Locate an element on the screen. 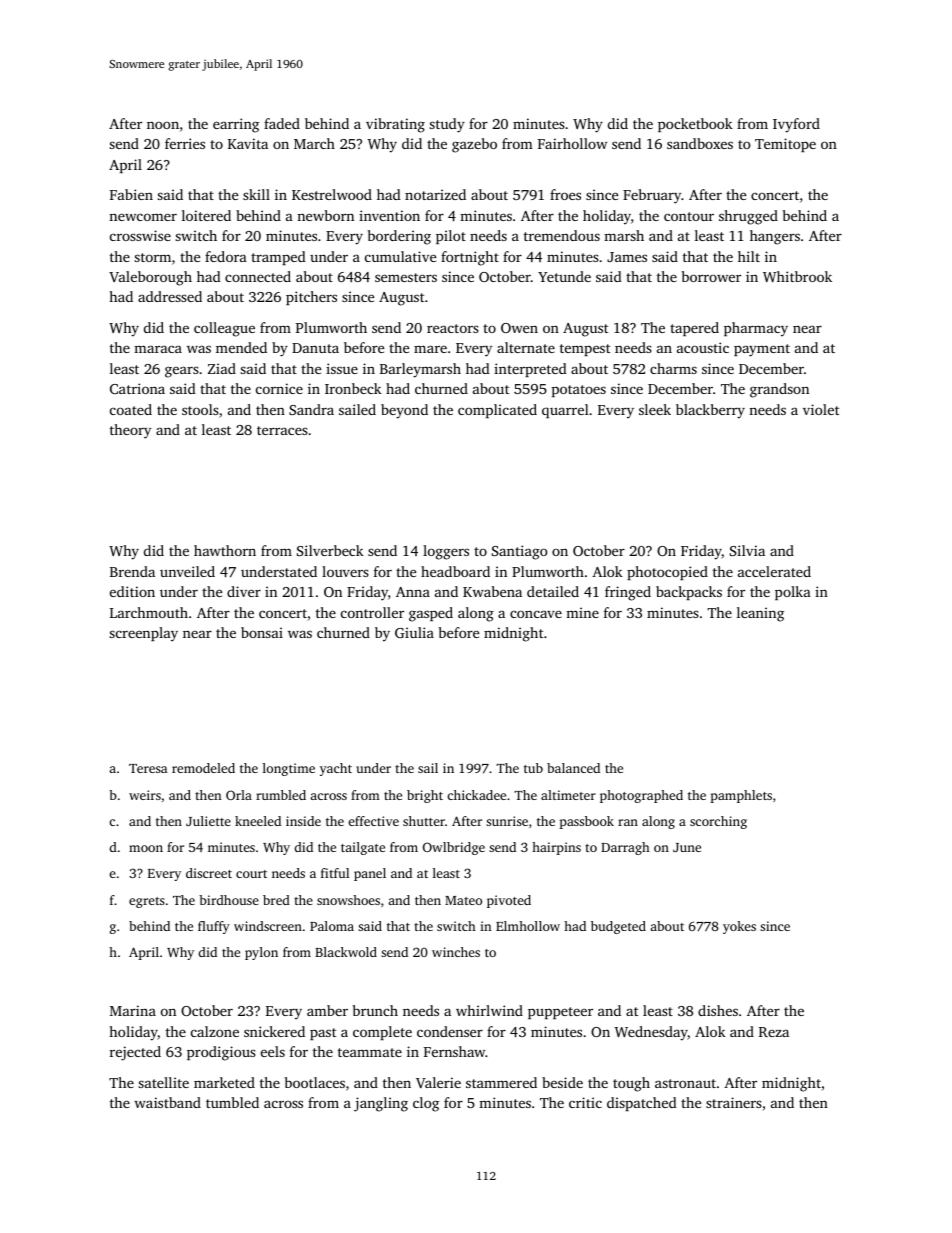 This screenshot has height=1233, width=952. remodeled is located at coordinates (203, 768).
